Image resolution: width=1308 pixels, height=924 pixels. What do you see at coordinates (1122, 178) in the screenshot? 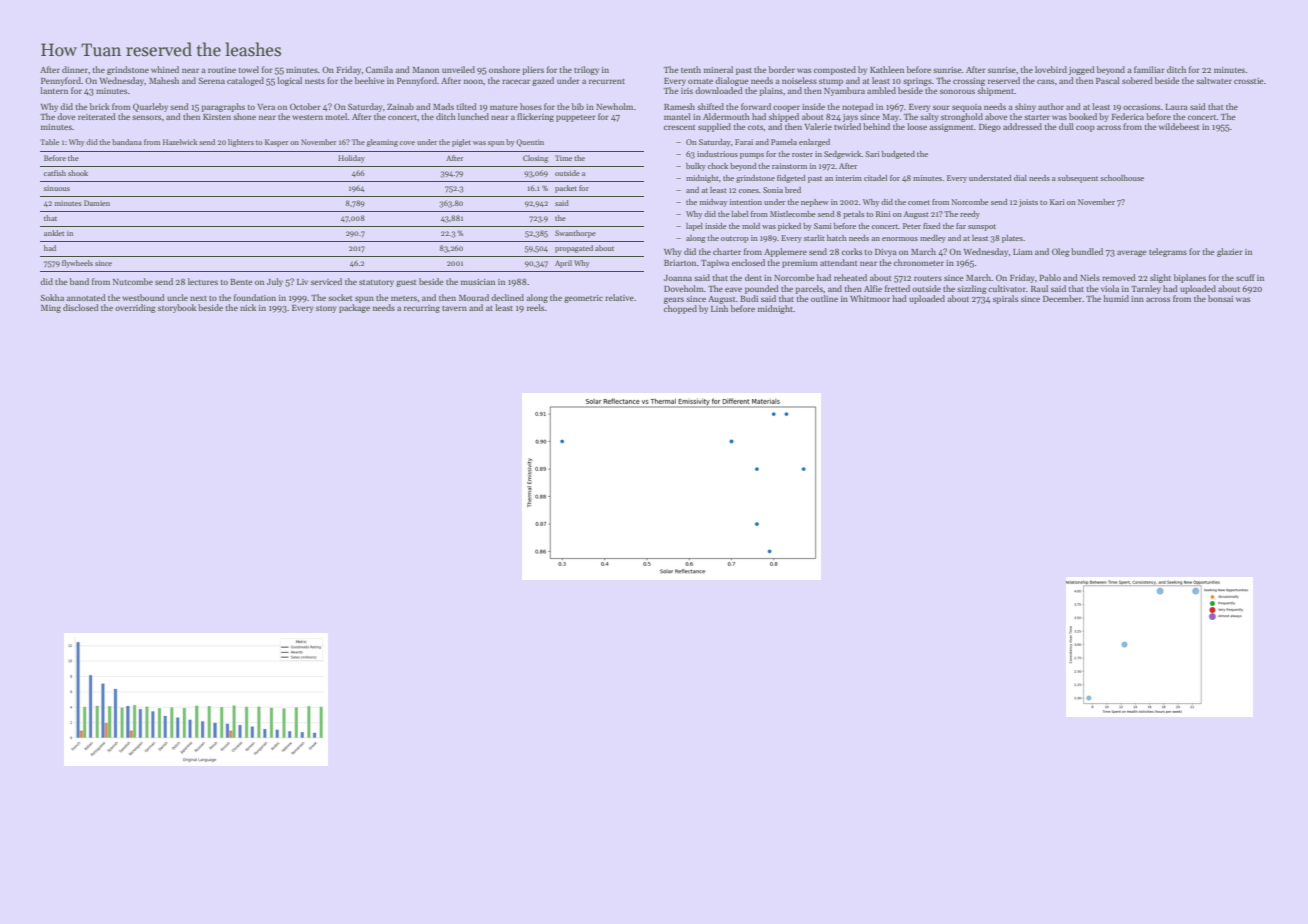
I see `schoolhouse` at bounding box center [1122, 178].
